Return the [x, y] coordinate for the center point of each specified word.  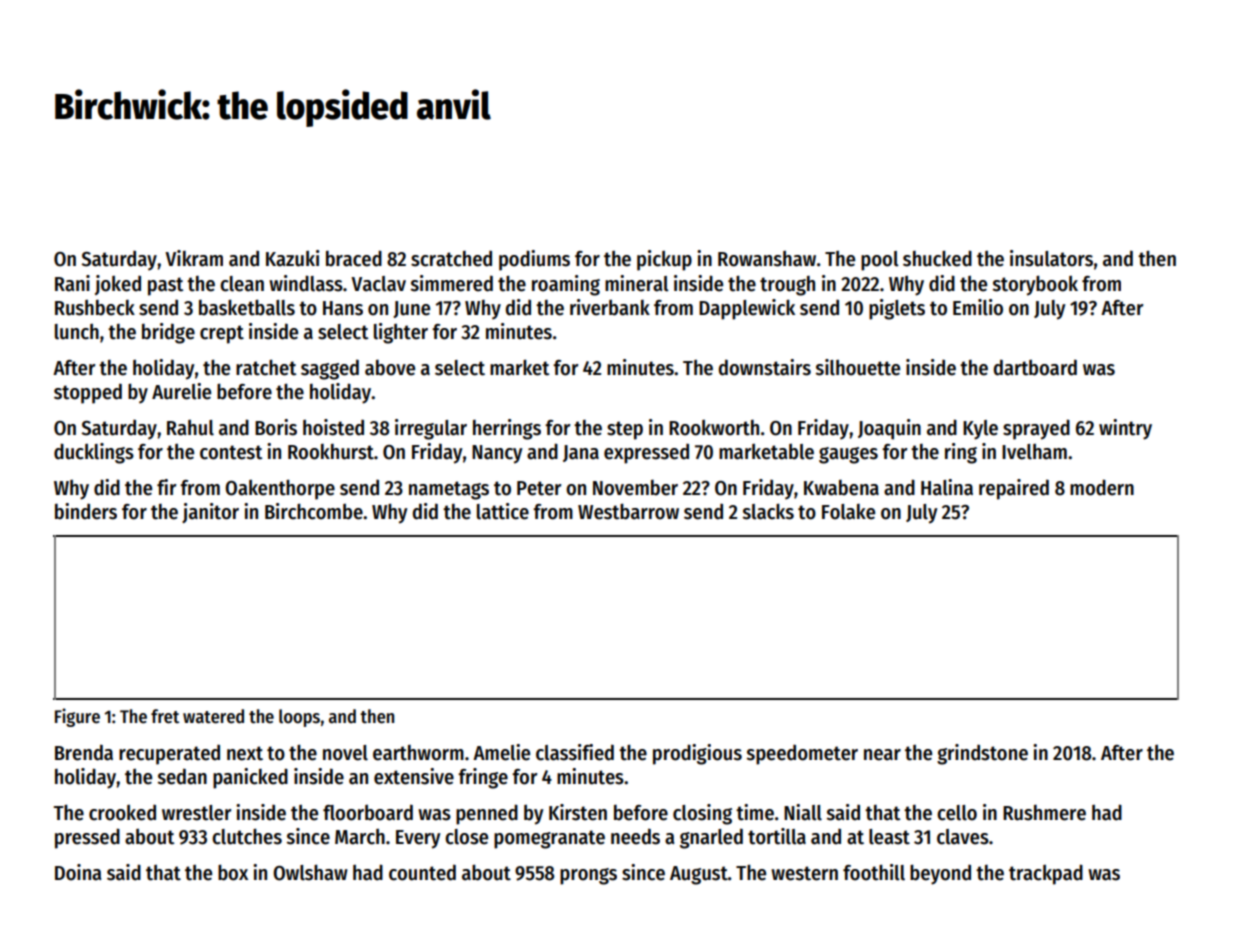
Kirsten [578, 812]
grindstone [982, 754]
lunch [77, 332]
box [233, 872]
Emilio [978, 307]
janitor [210, 513]
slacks [768, 512]
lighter [401, 333]
